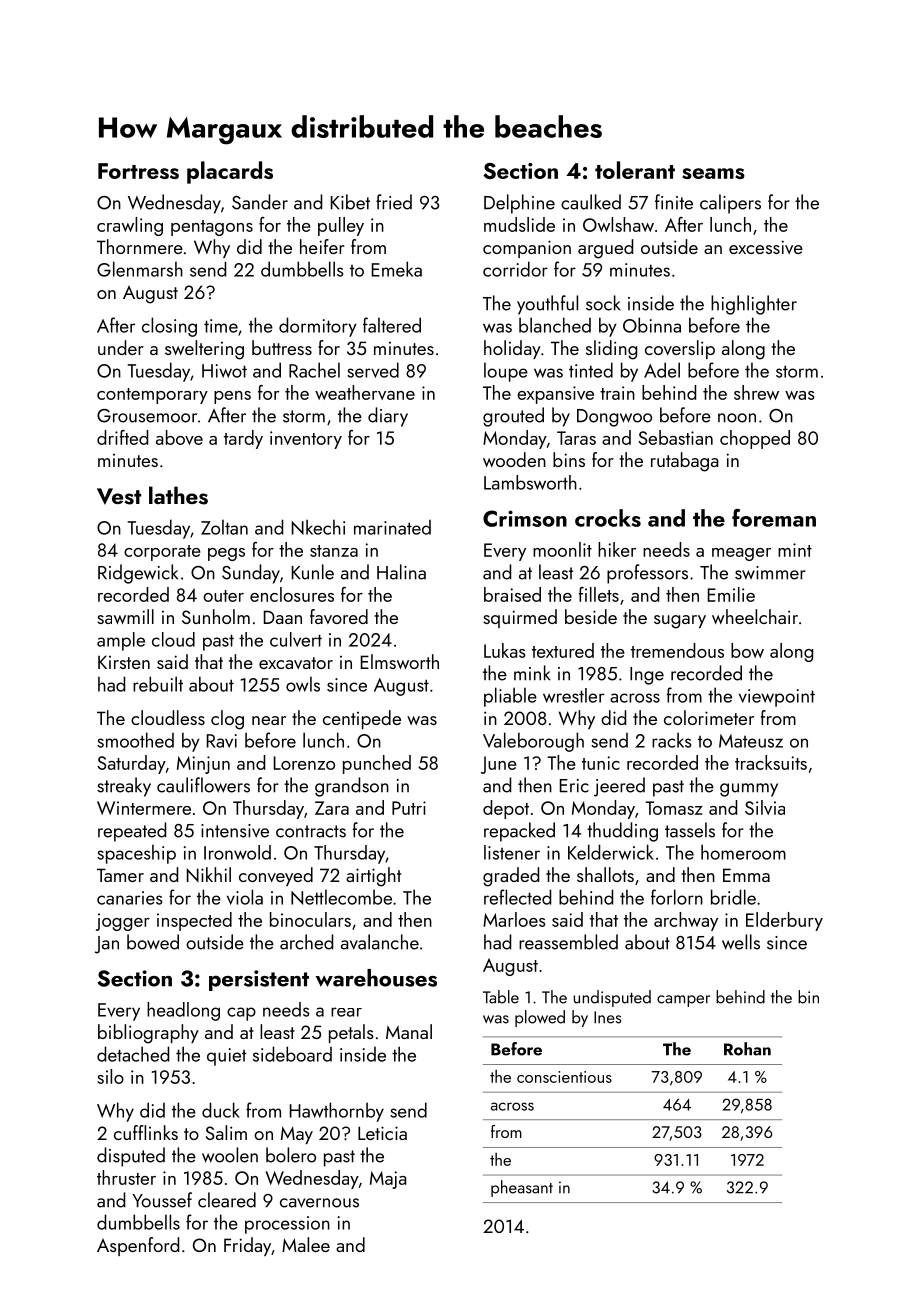  I want to click on plowed, so click(540, 1018).
